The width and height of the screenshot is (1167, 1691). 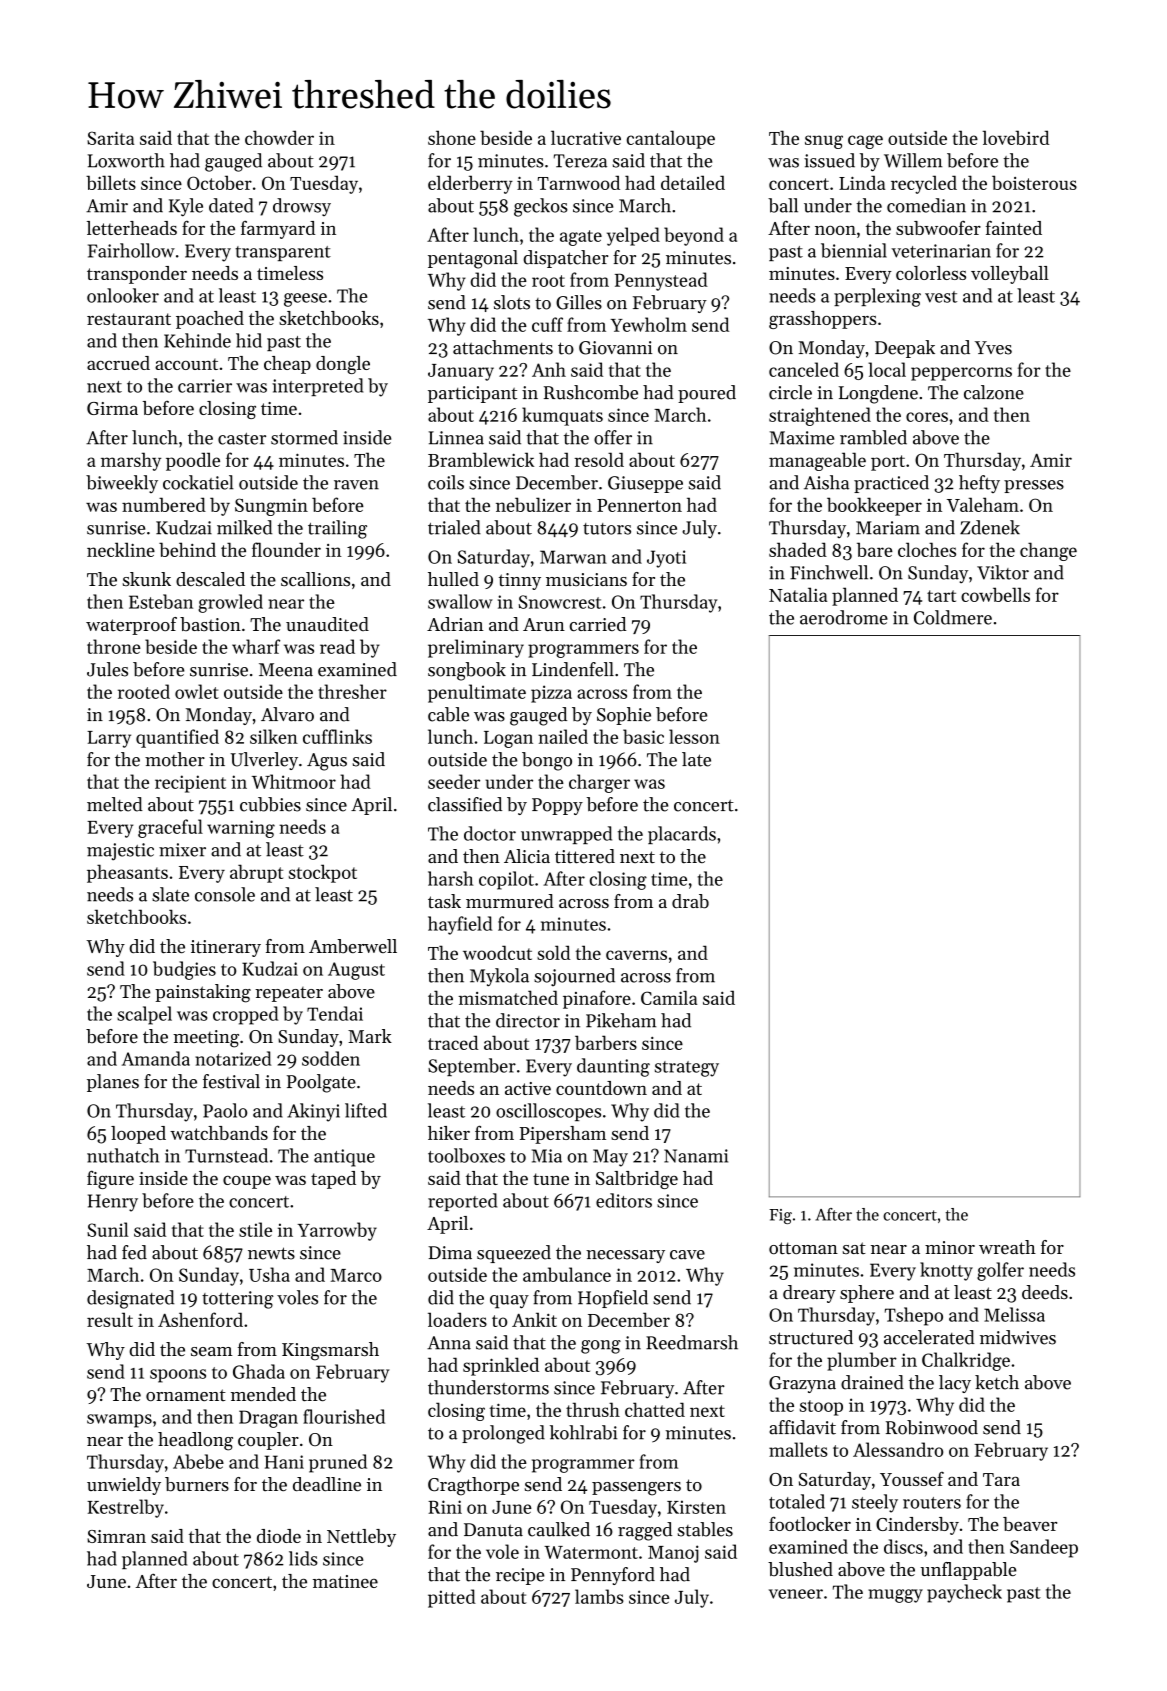 What do you see at coordinates (601, 1088) in the screenshot?
I see `countdown` at bounding box center [601, 1088].
